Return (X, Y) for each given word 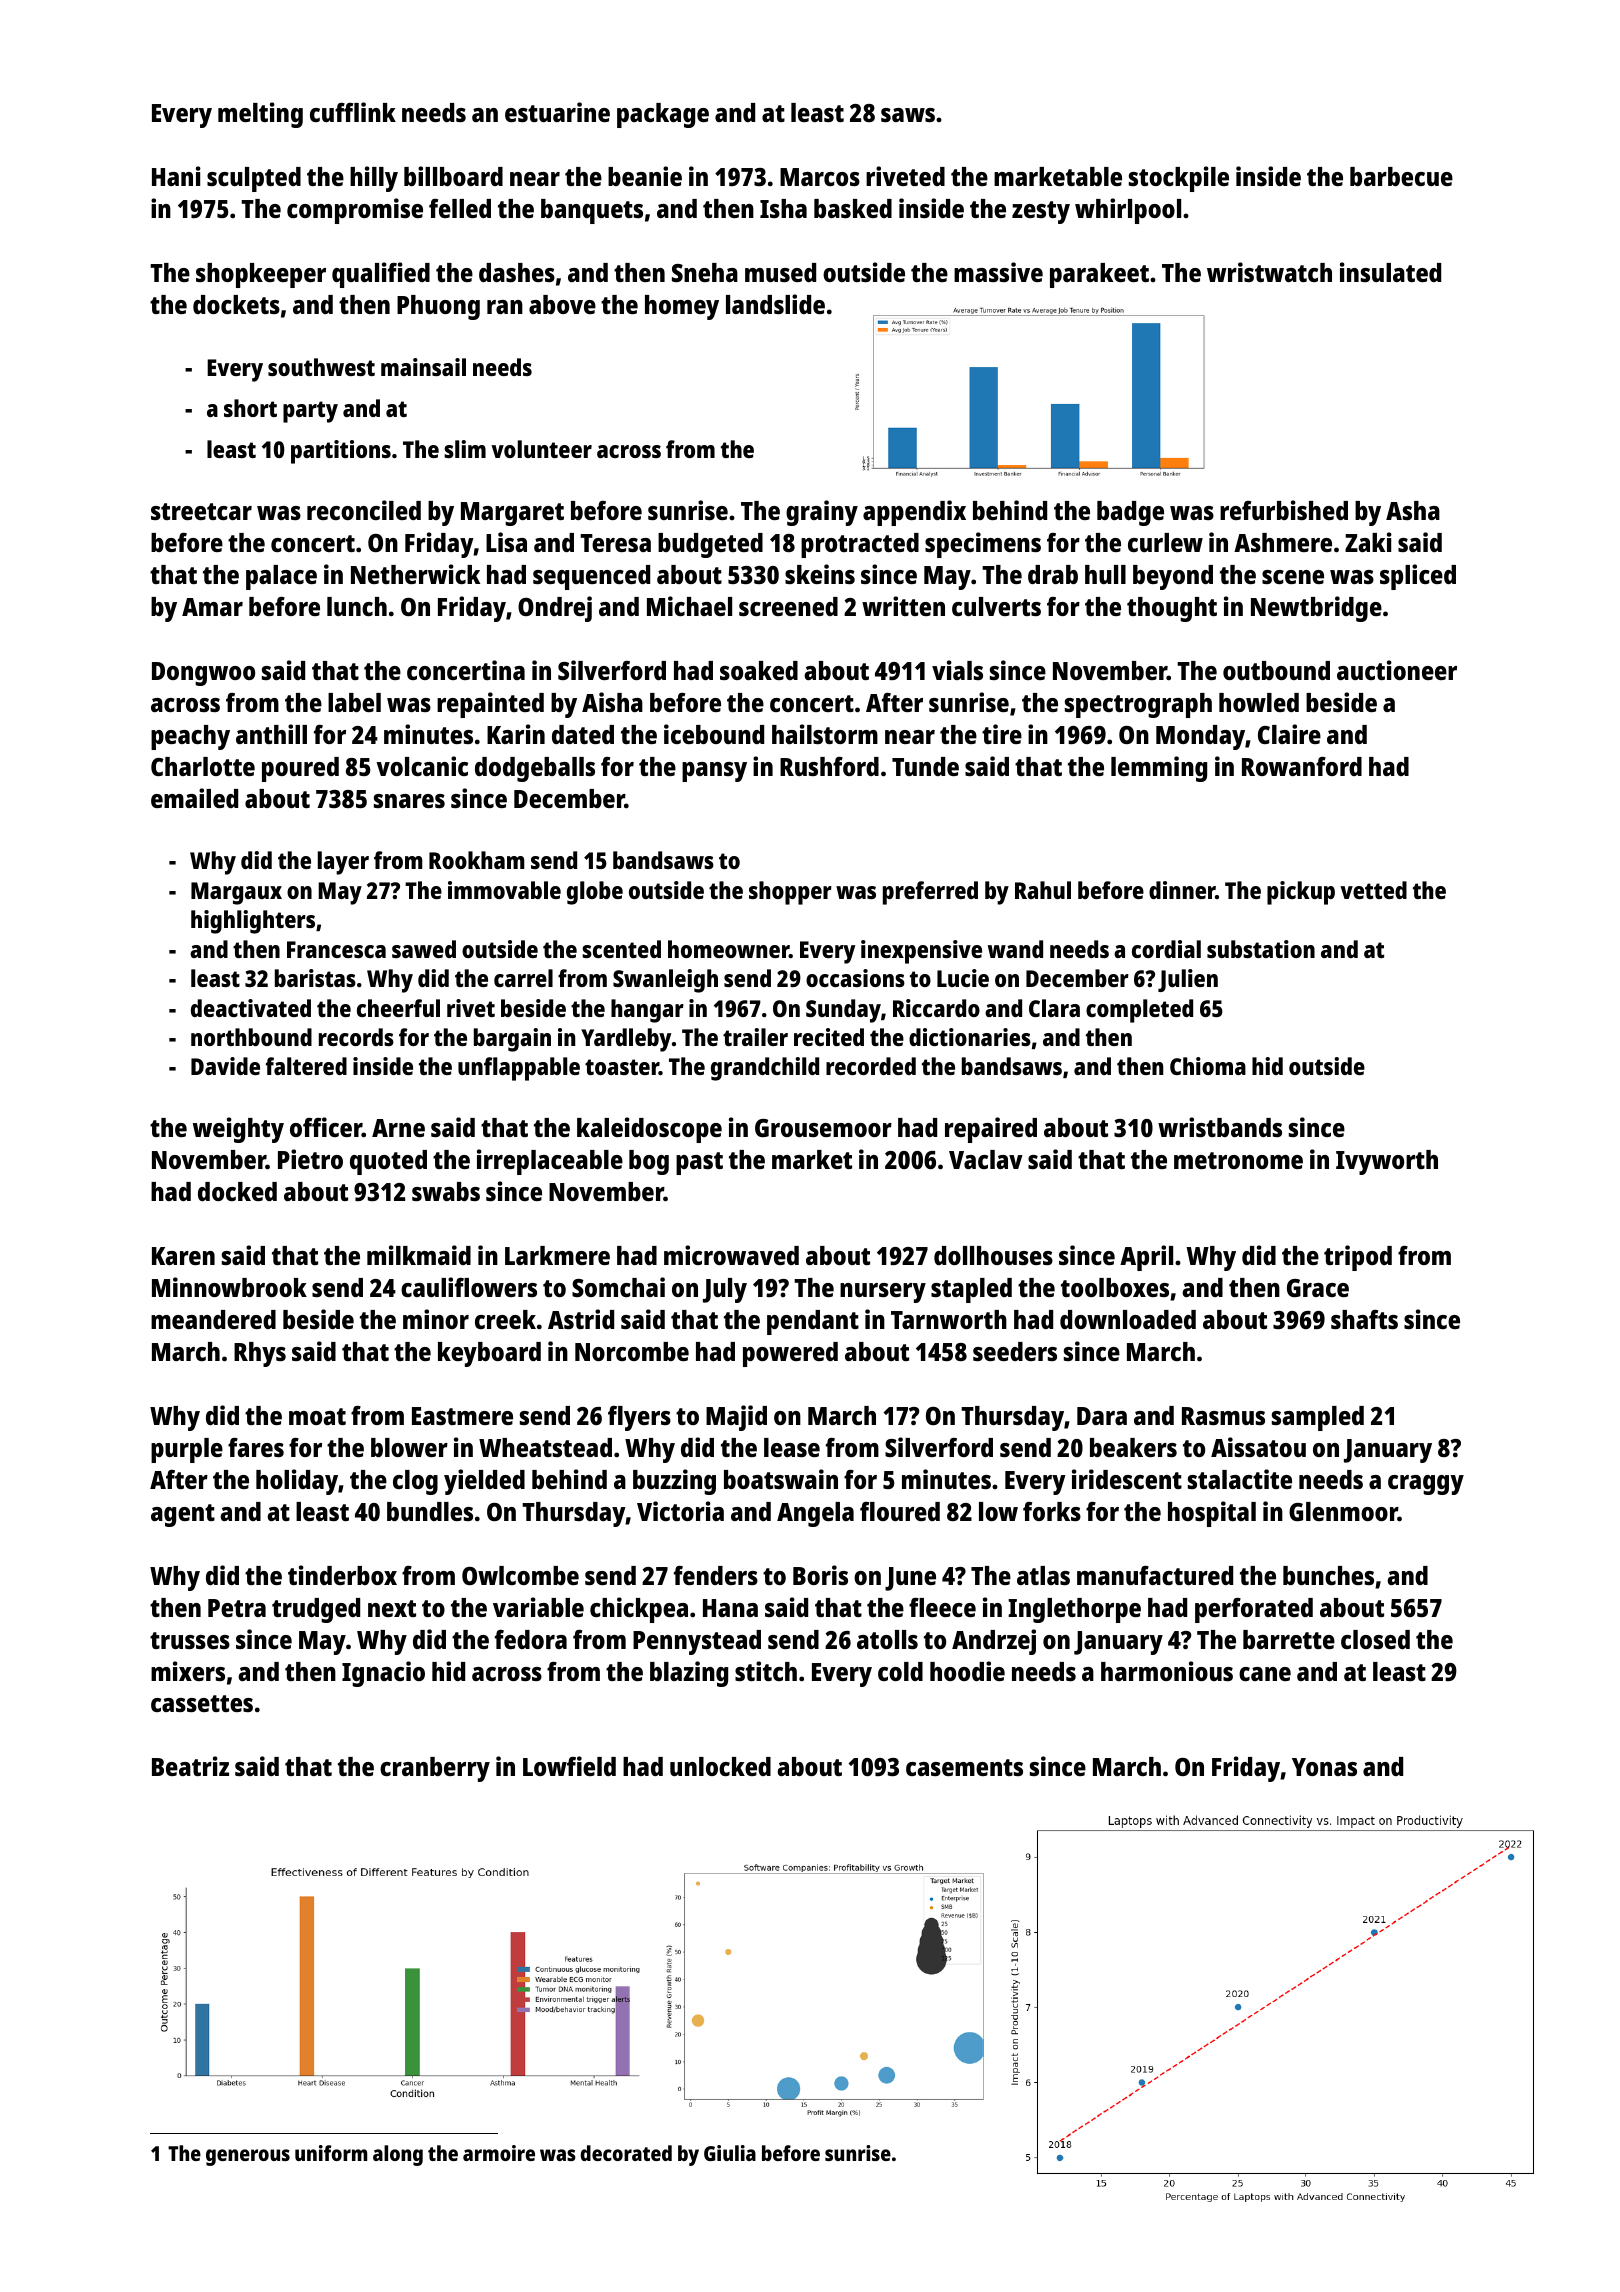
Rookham (477, 860)
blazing (689, 1674)
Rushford (829, 766)
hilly (374, 179)
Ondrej (555, 609)
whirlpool (1128, 211)
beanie (645, 176)
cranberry (435, 1769)
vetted (1373, 890)
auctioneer (1397, 670)
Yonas (1324, 1767)
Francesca (336, 949)
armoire (499, 2153)
